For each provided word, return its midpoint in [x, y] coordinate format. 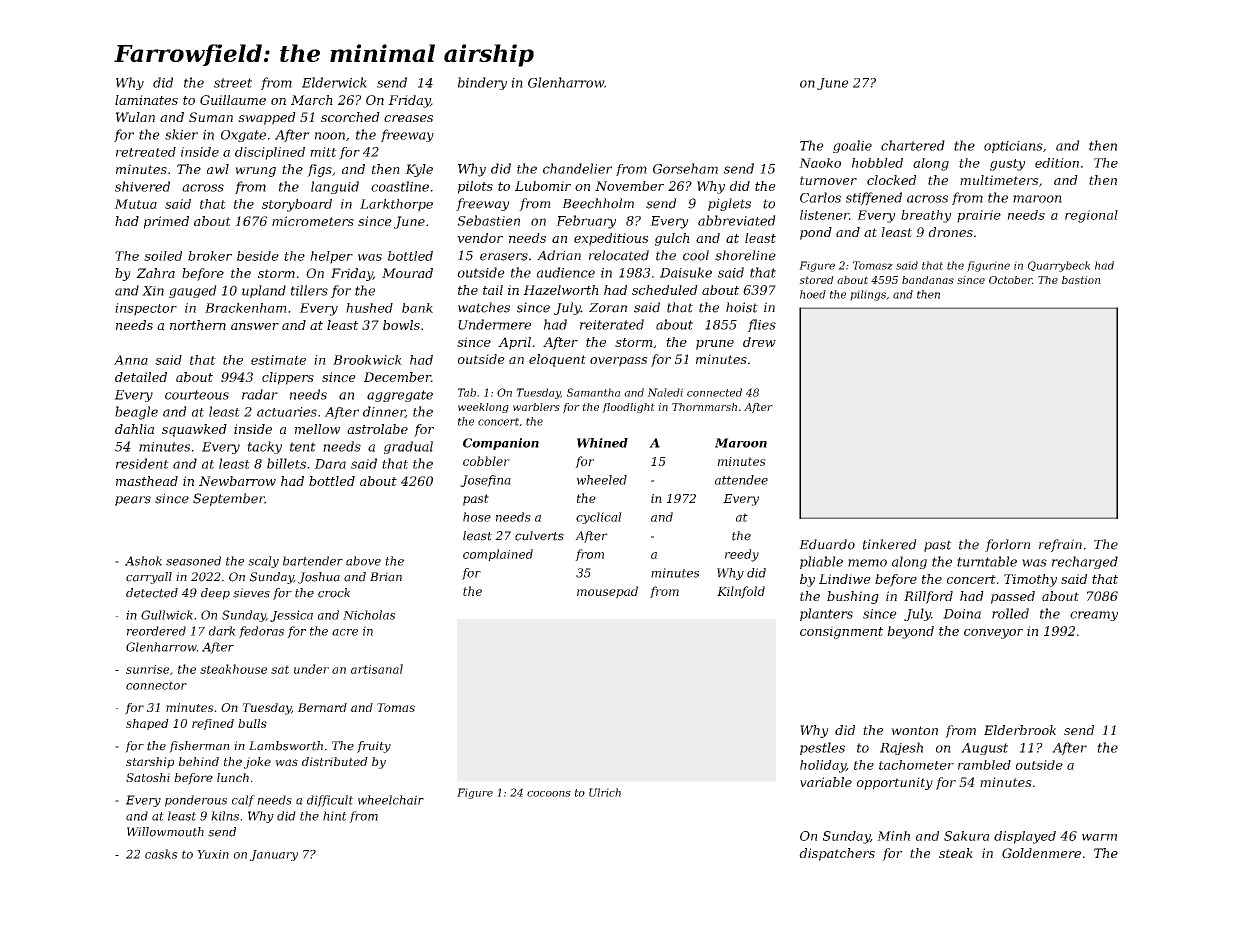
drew [759, 342]
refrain [1060, 545]
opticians [1013, 147]
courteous [197, 395]
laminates [146, 100]
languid [335, 187]
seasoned [193, 561]
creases [408, 118]
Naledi [665, 392]
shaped [147, 724]
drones [950, 232]
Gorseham [685, 168]
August [984, 749]
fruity [374, 747]
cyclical [599, 518]
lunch [233, 777]
